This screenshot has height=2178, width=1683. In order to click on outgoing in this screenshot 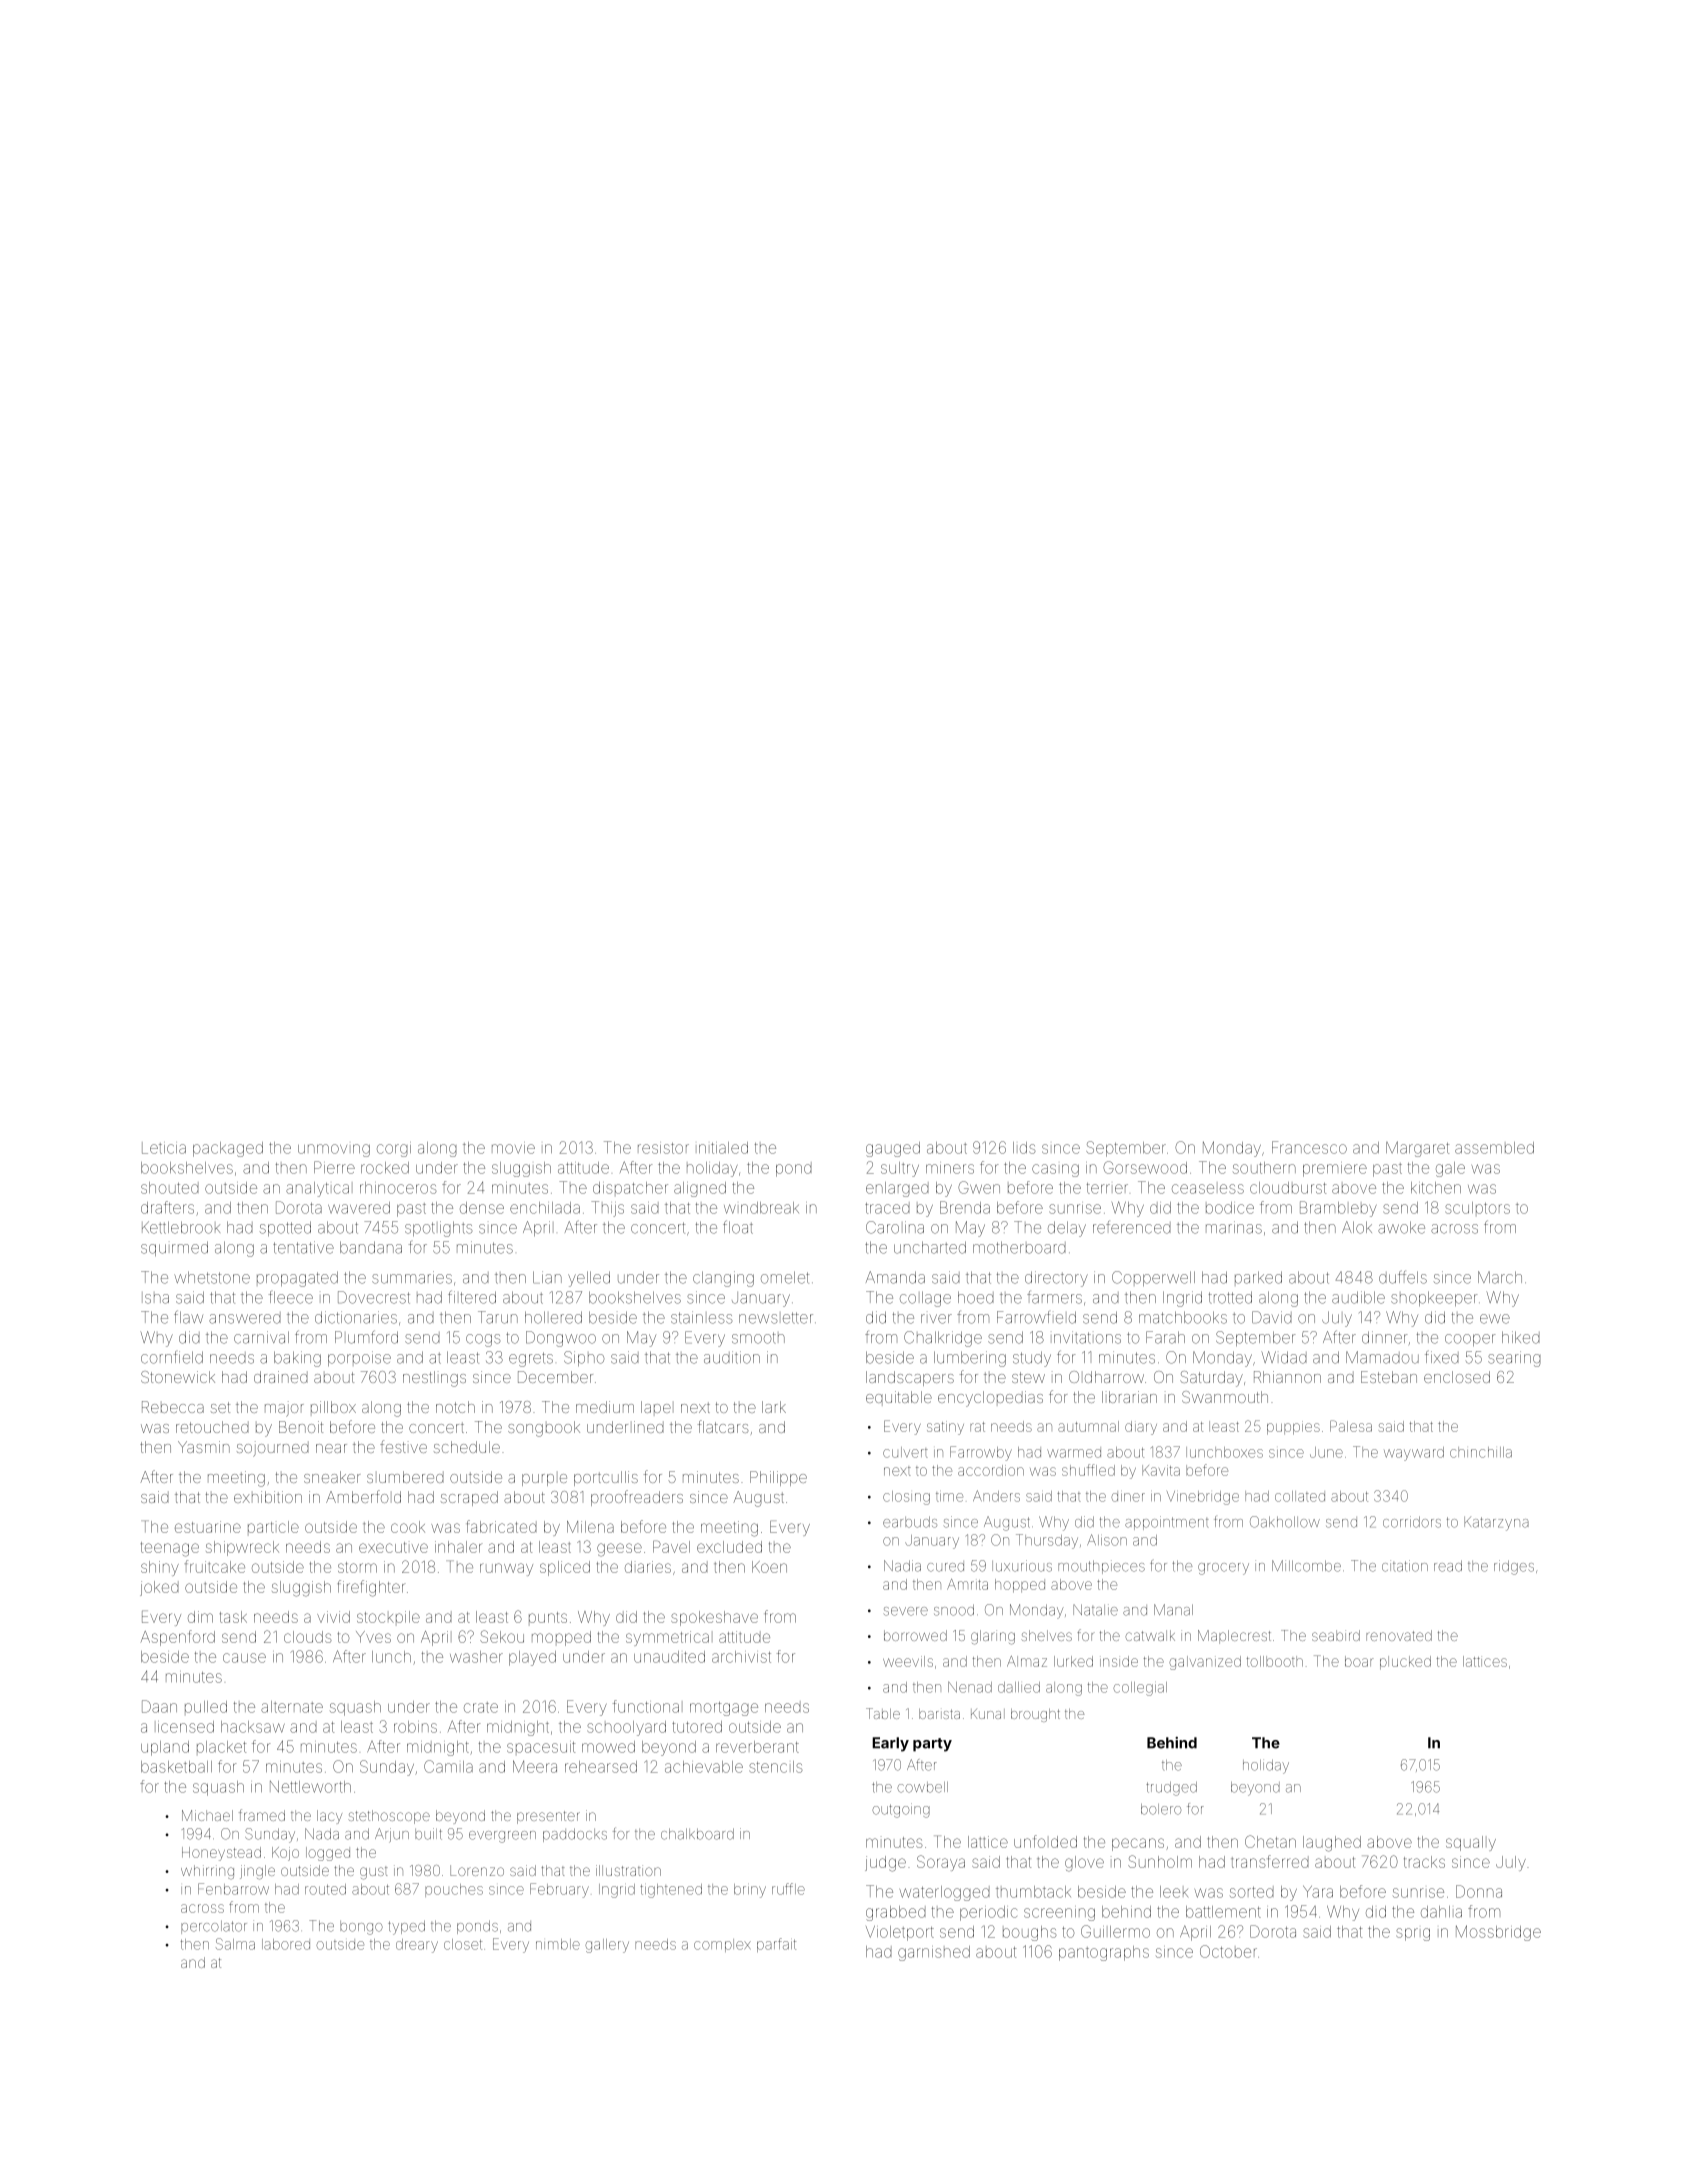, I will do `click(901, 1810)`.
